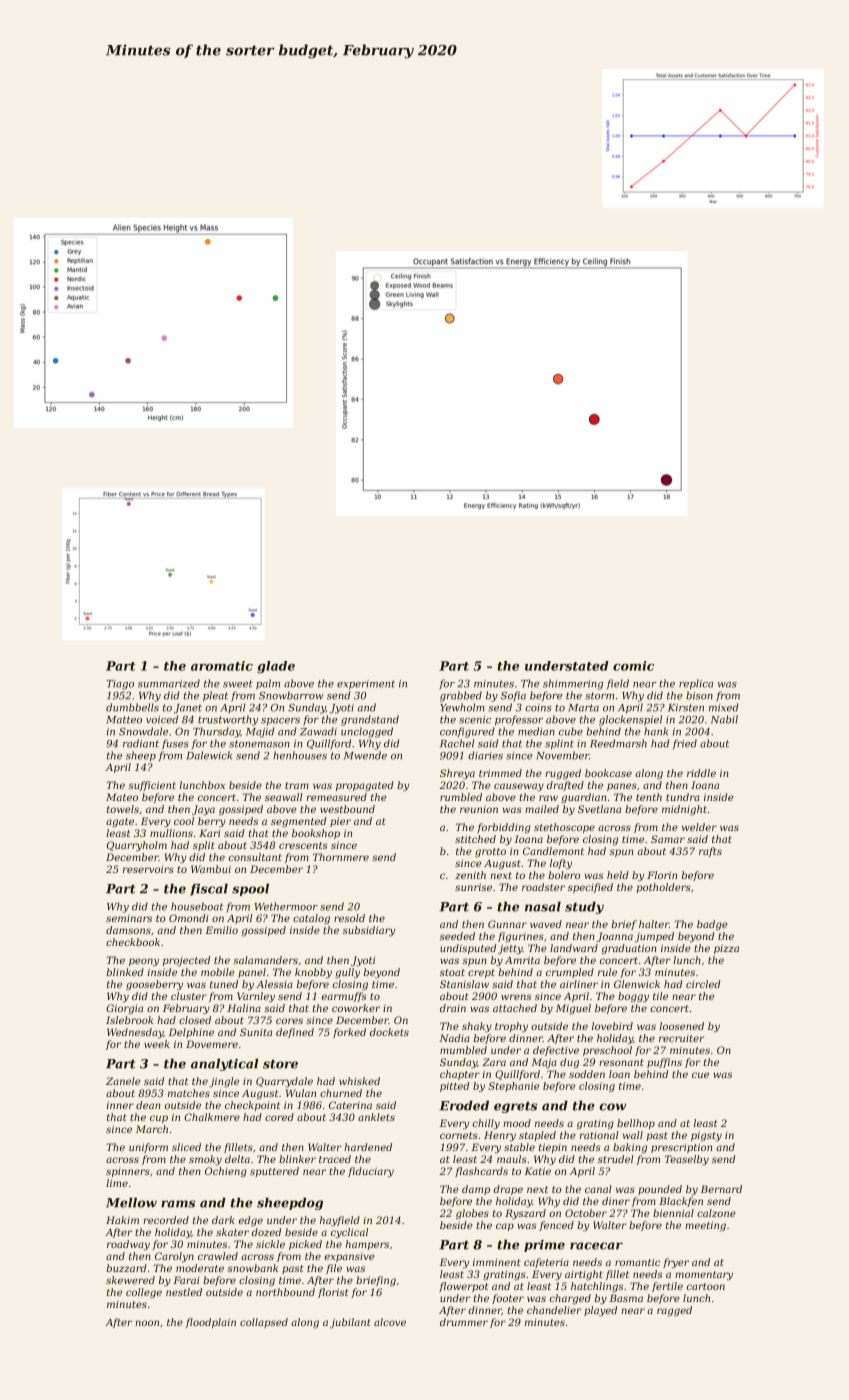 The image size is (849, 1400). I want to click on glockenspiel, so click(630, 720).
